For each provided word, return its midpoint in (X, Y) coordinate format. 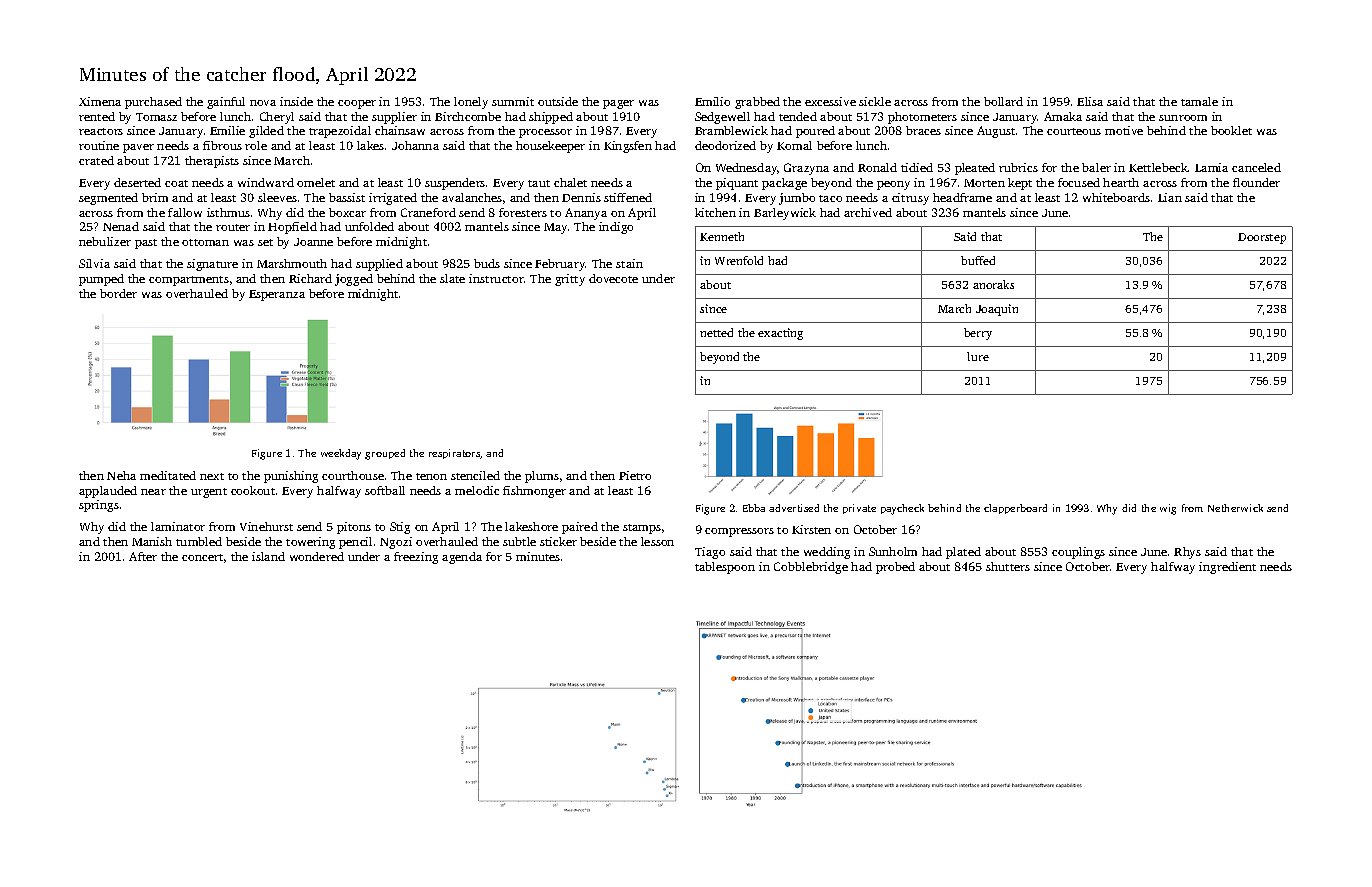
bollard (1003, 101)
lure (978, 356)
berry (978, 334)
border (118, 293)
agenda (462, 558)
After (143, 556)
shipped (551, 118)
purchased (153, 103)
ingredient (1227, 568)
